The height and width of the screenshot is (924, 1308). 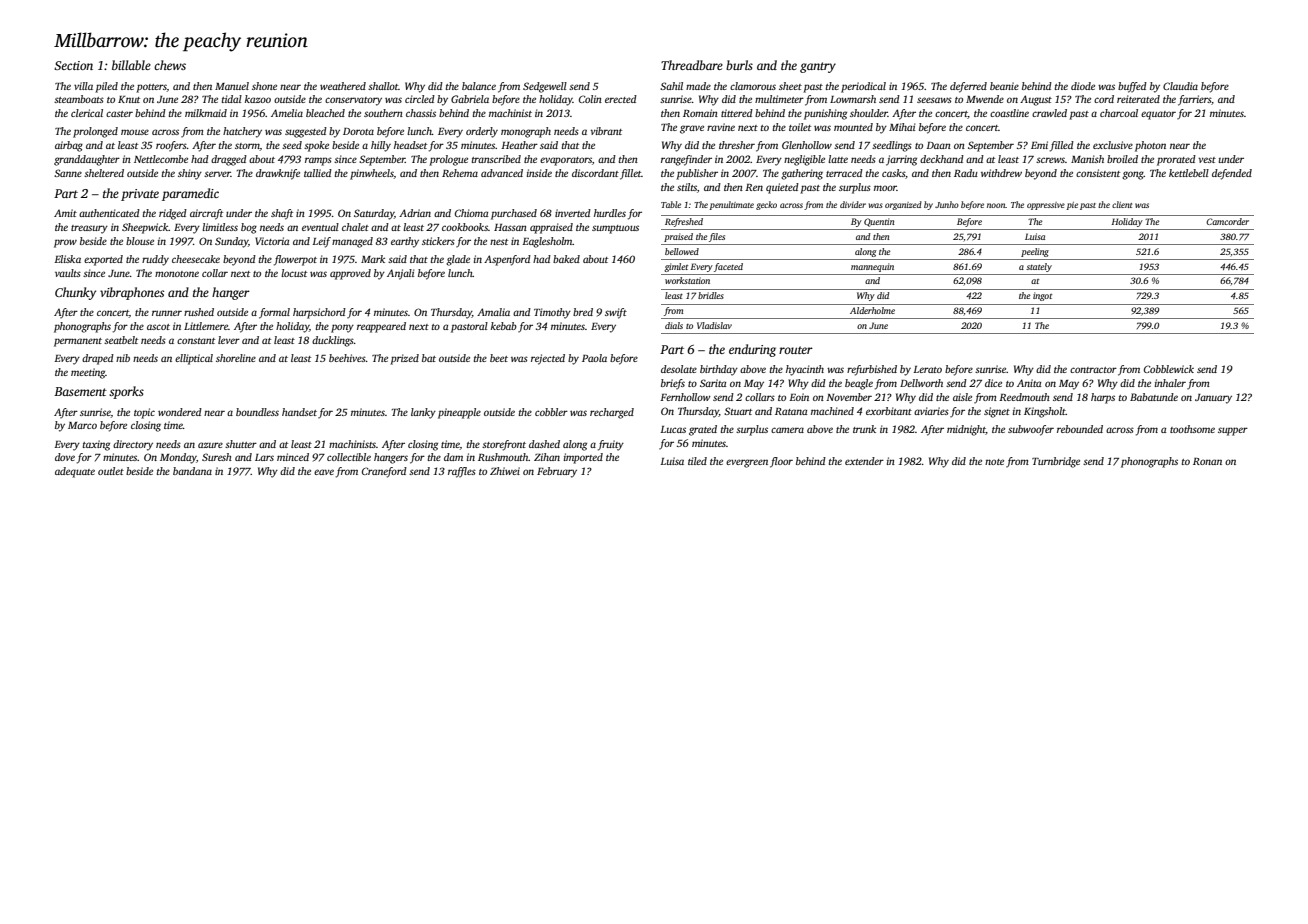 I want to click on private, so click(x=140, y=195).
